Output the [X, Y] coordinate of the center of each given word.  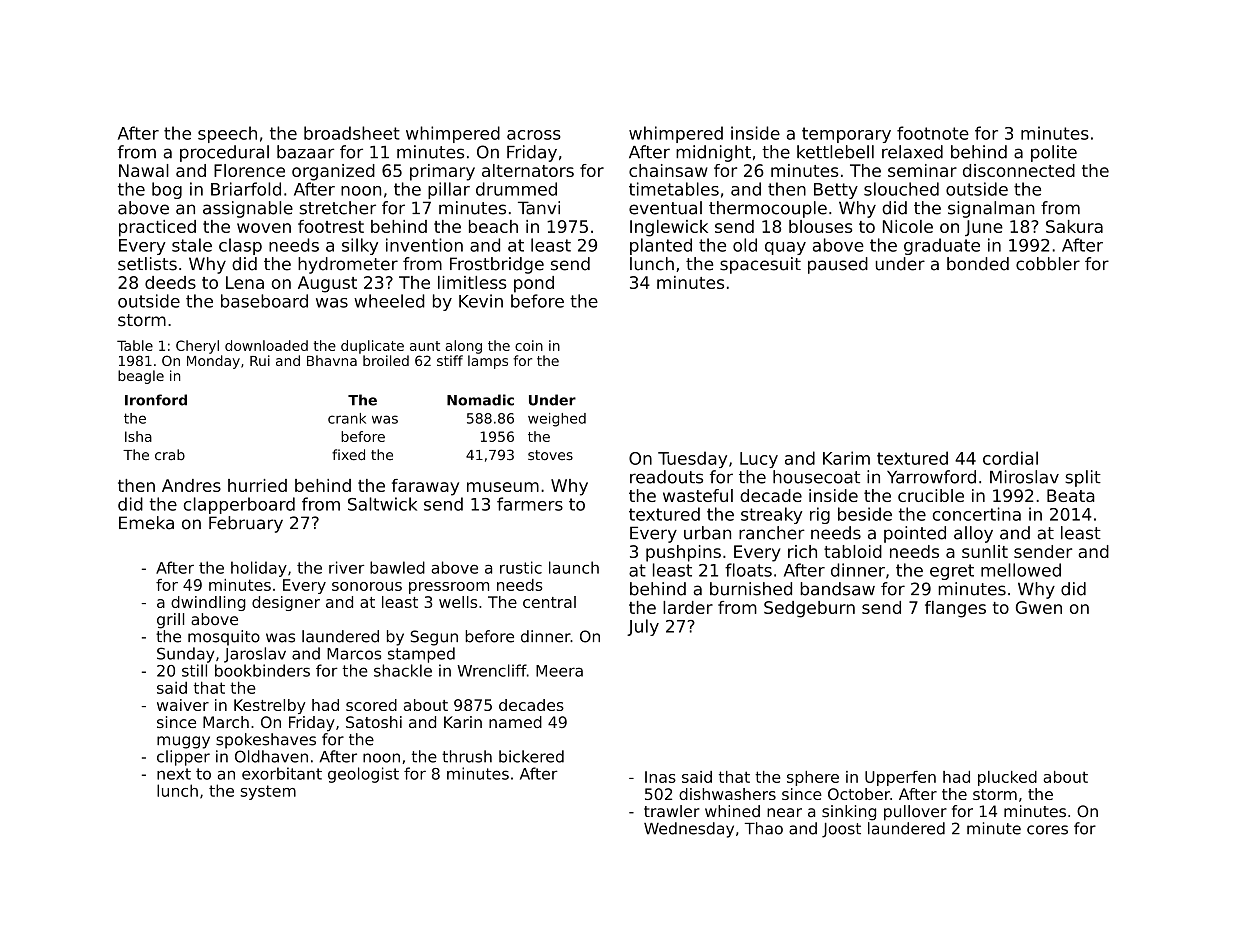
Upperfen [900, 778]
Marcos [354, 654]
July [643, 627]
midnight [713, 153]
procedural [224, 153]
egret [952, 572]
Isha [138, 436]
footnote [933, 133]
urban [707, 533]
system [268, 792]
